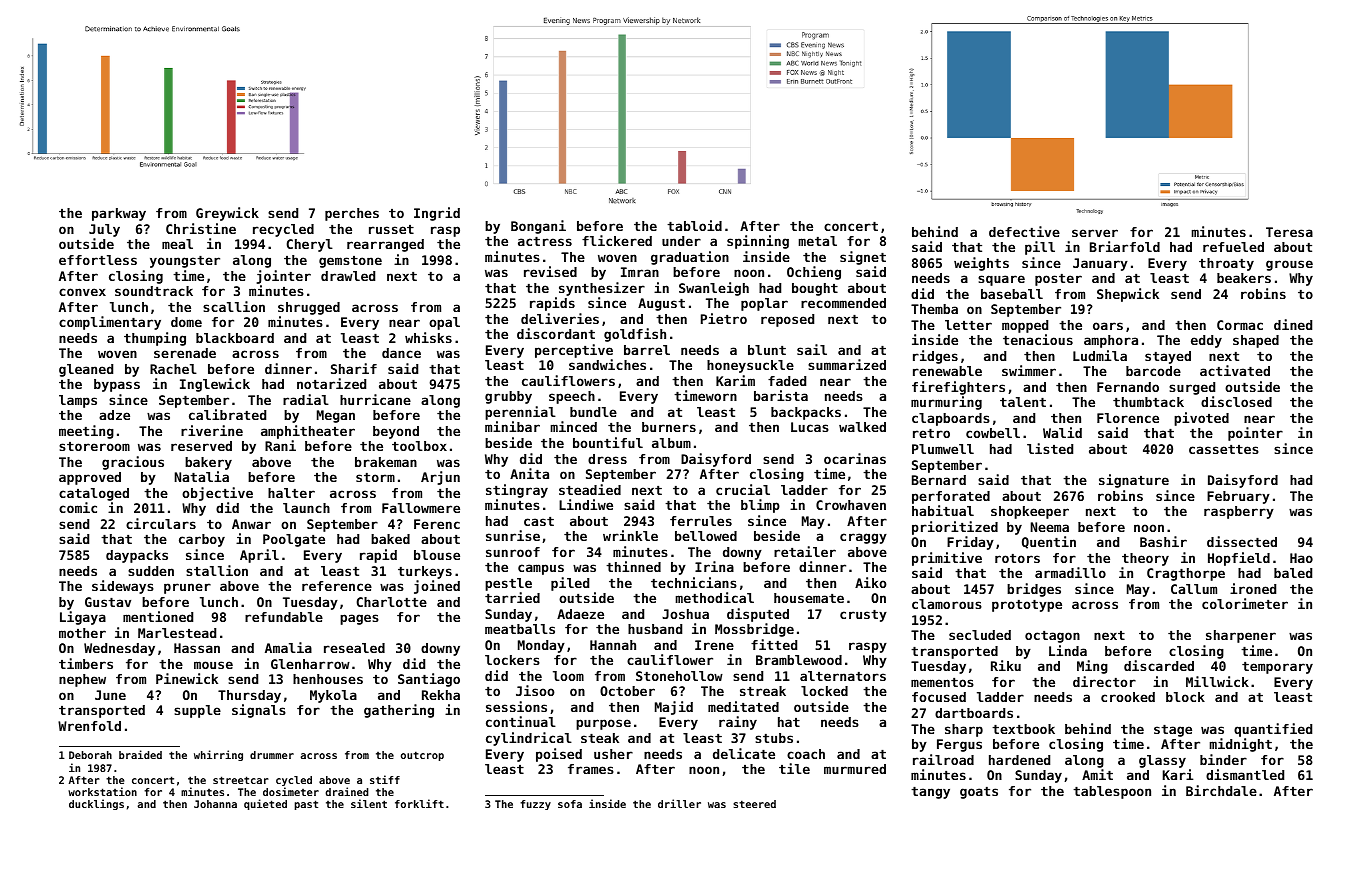  Describe the element at coordinates (215, 804) in the screenshot. I see `Johanna` at that location.
